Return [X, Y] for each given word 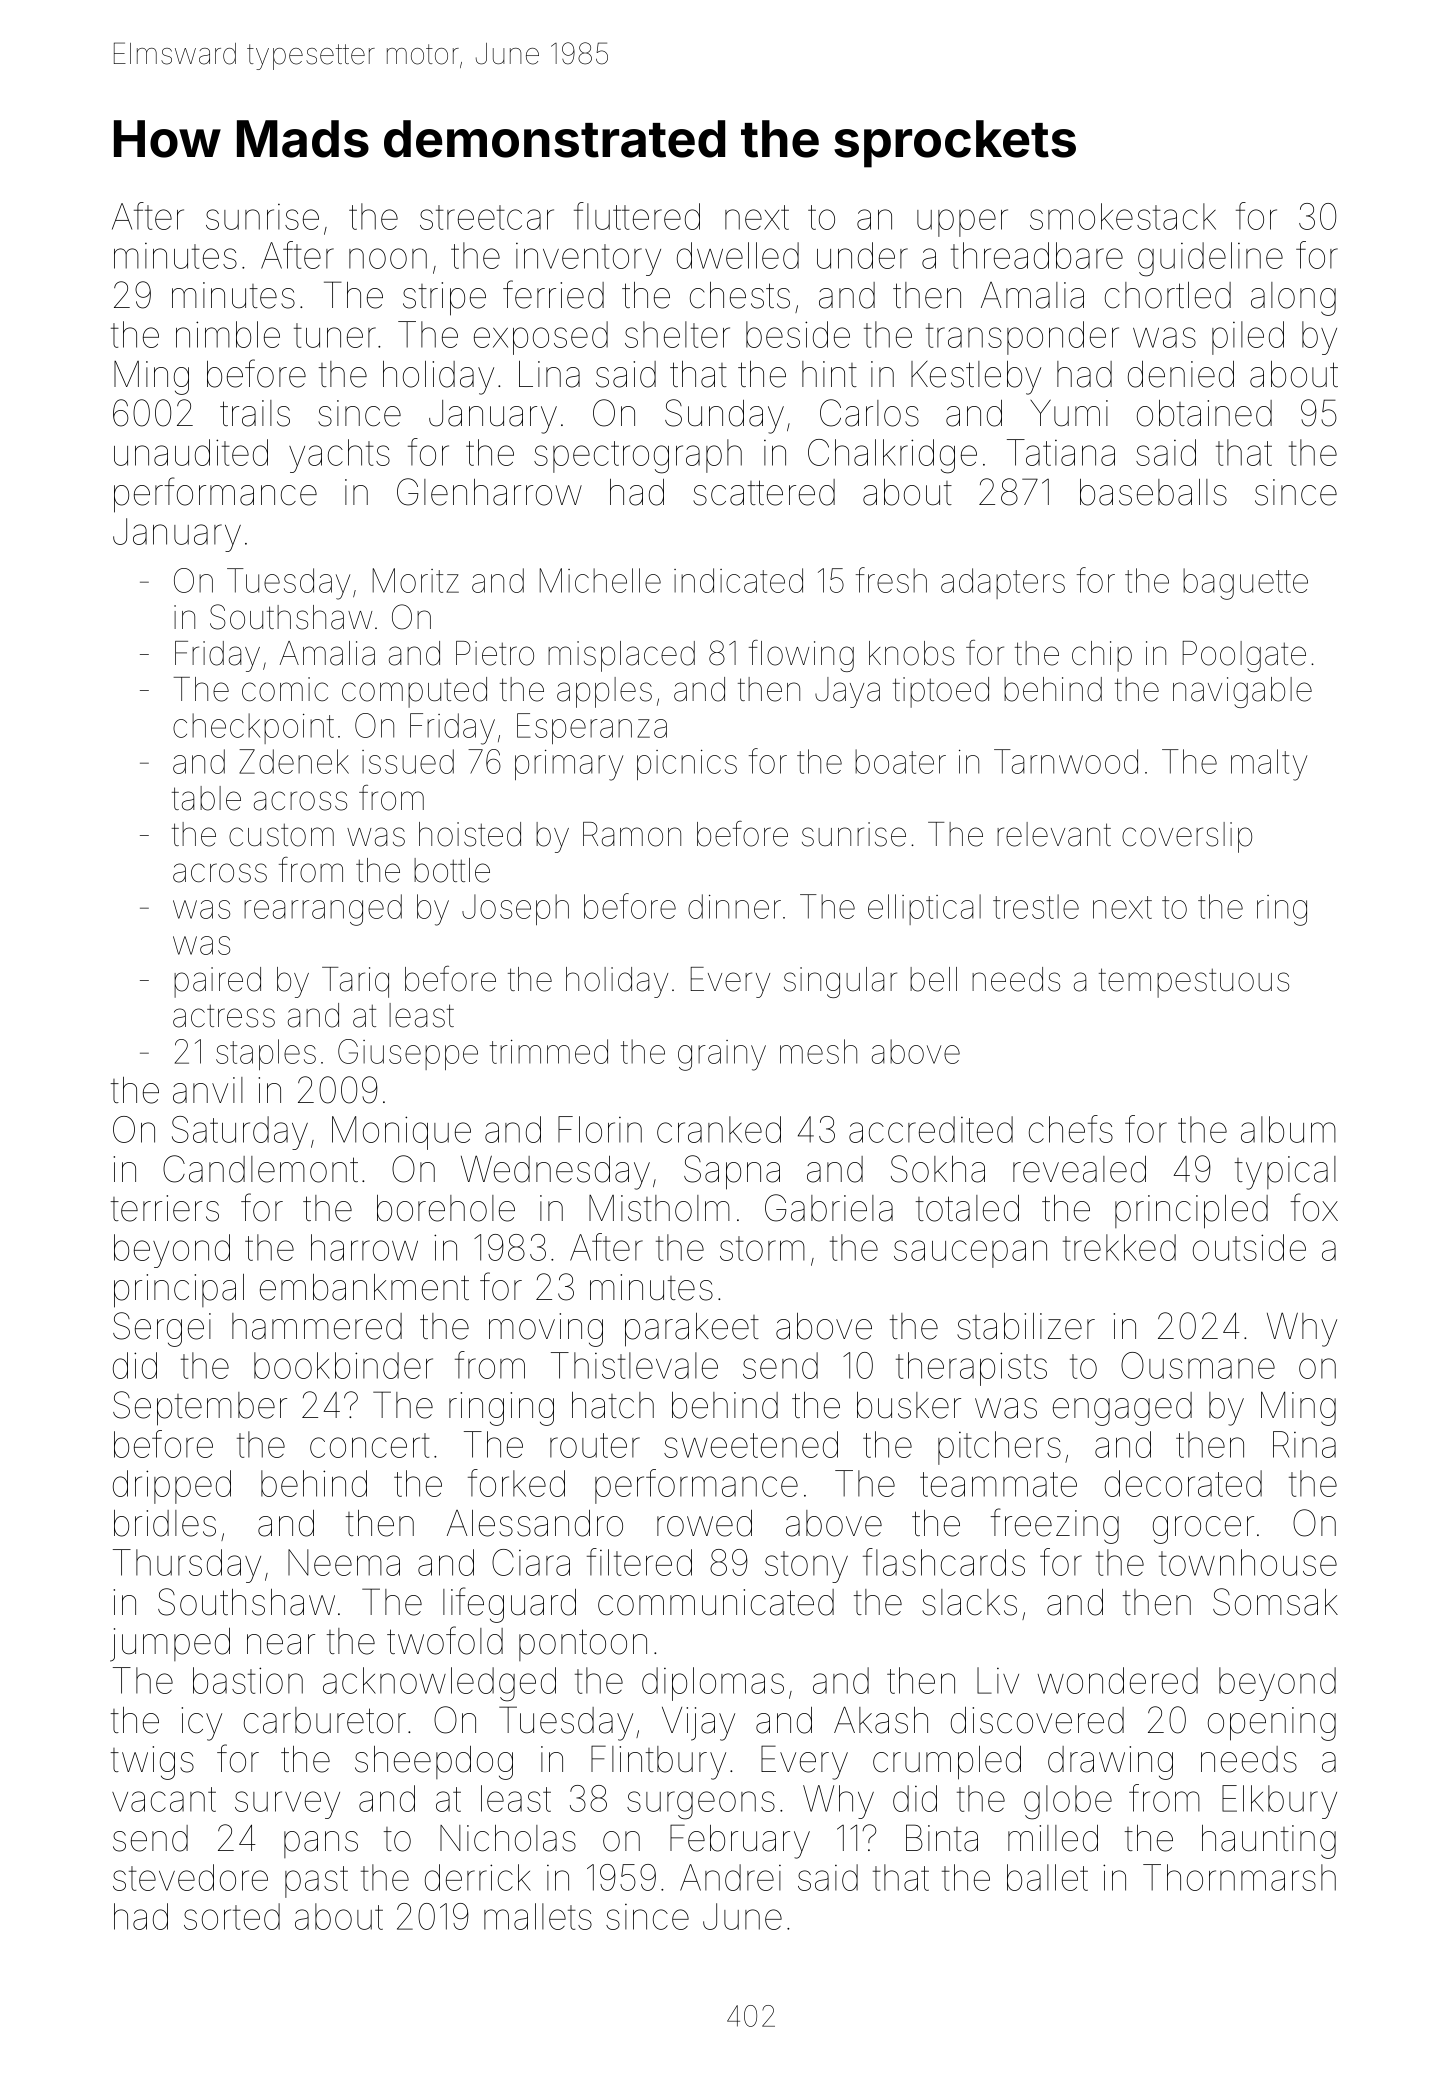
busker [909, 1405]
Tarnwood [1066, 761]
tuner [335, 335]
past [316, 1882]
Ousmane [1198, 1365]
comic [285, 689]
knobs [911, 653]
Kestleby [976, 378]
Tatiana [1061, 452]
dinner [734, 906]
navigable [1242, 692]
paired [217, 982]
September [200, 1408]
